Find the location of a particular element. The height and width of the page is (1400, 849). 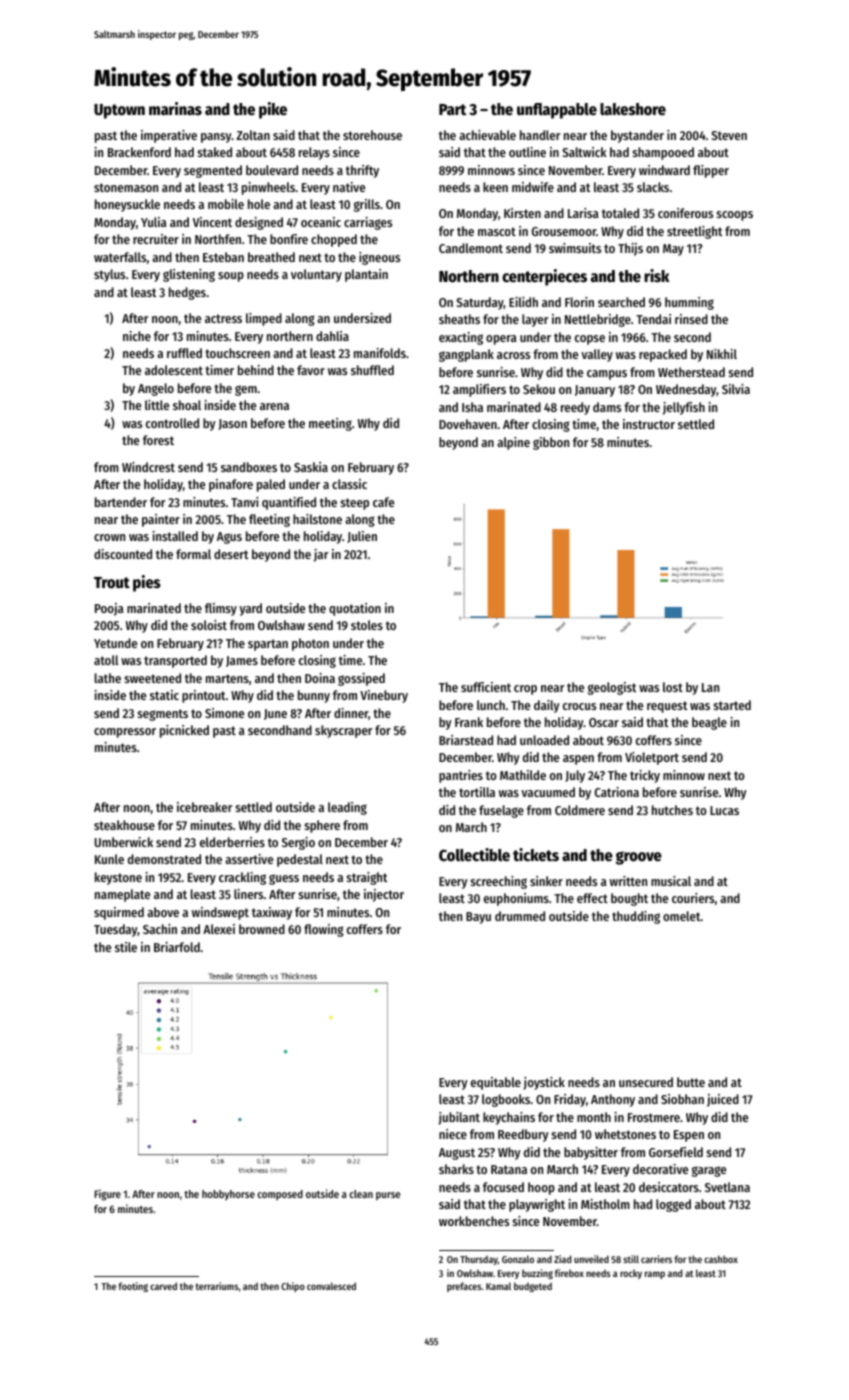

crop is located at coordinates (525, 690).
